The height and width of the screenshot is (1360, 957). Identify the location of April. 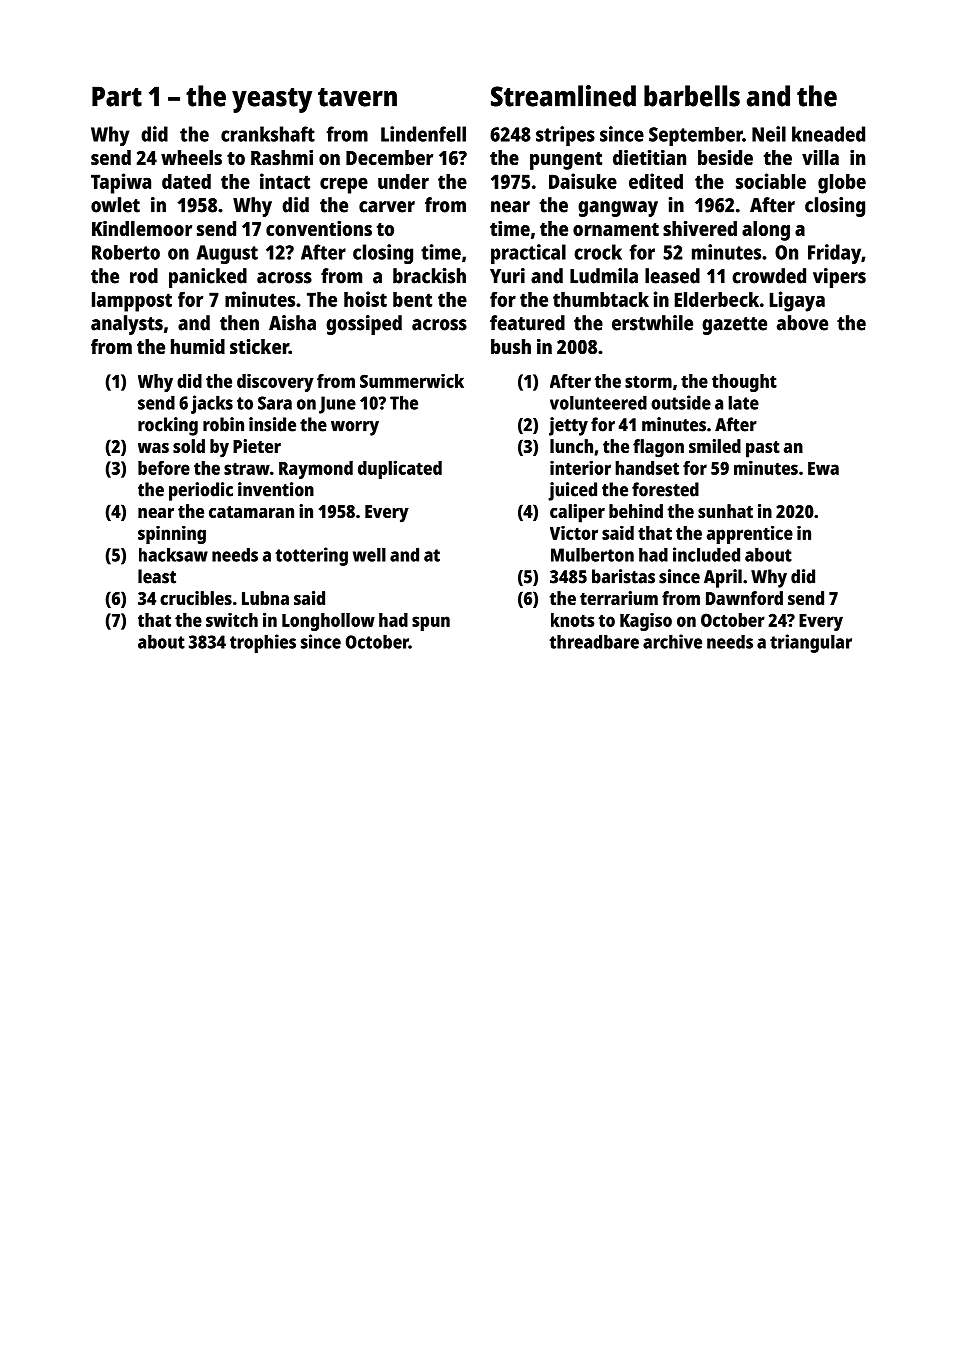
(723, 578).
